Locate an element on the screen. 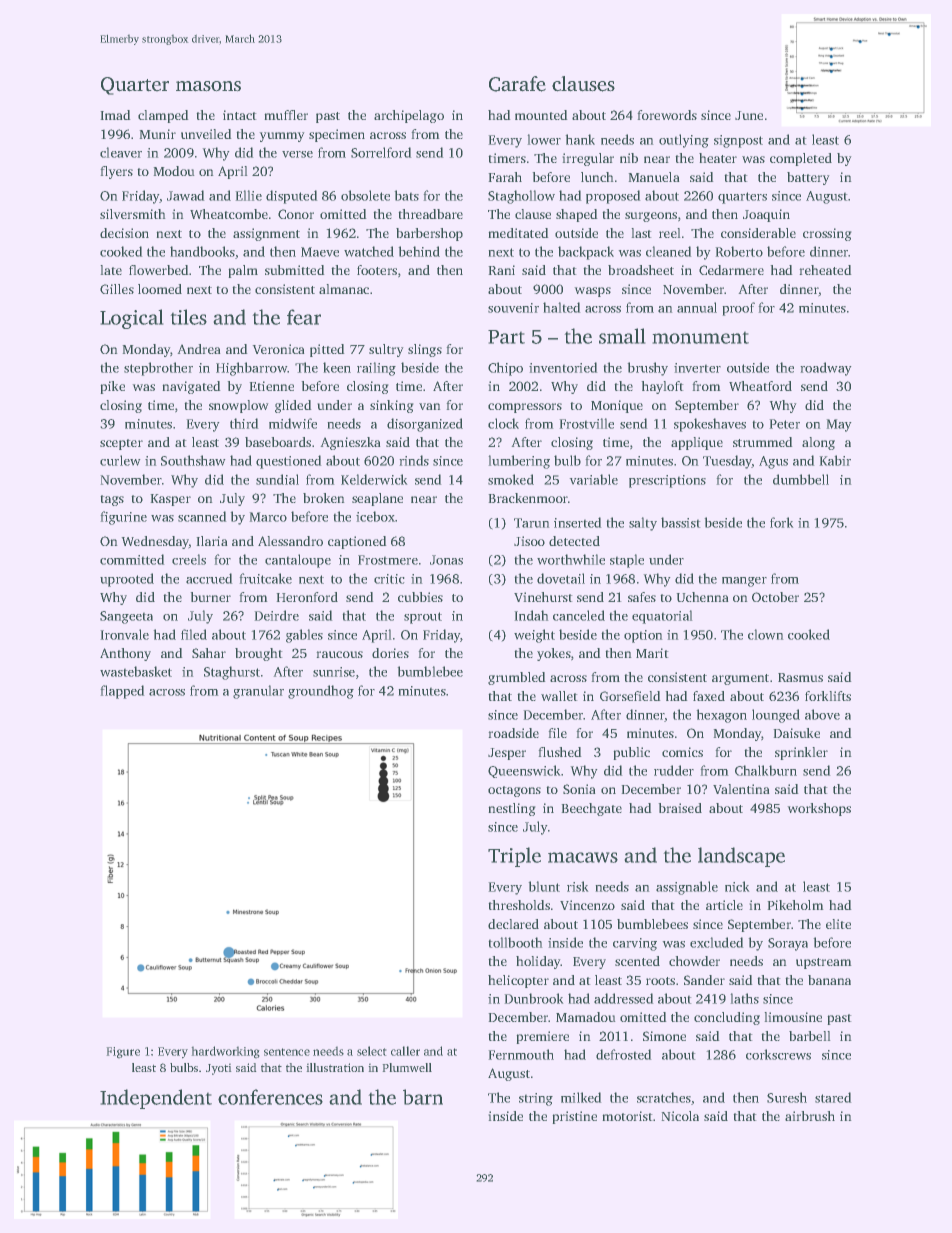 This screenshot has width=952, height=1233. pristine is located at coordinates (575, 1117).
